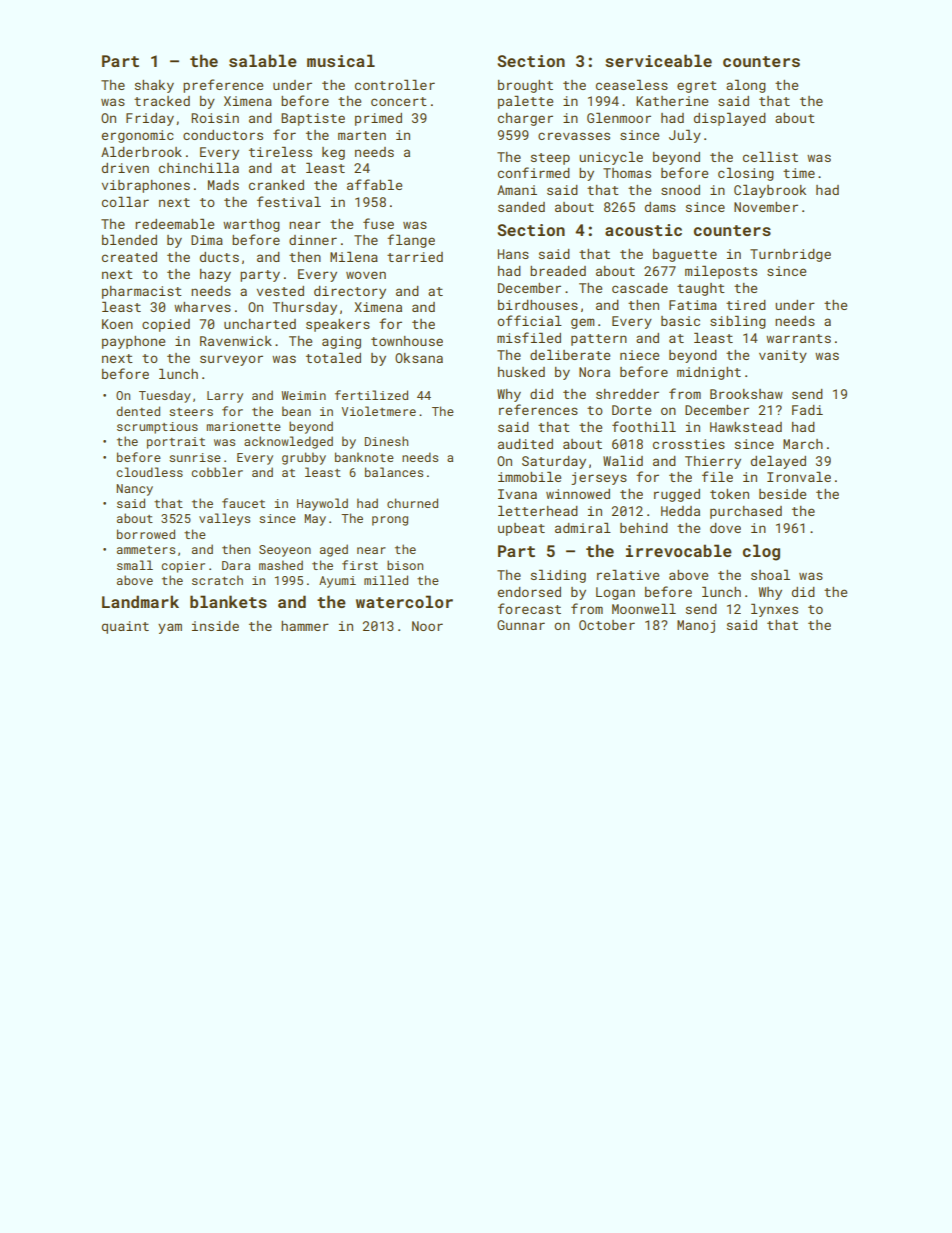  What do you see at coordinates (378, 119) in the document?
I see `primed` at bounding box center [378, 119].
